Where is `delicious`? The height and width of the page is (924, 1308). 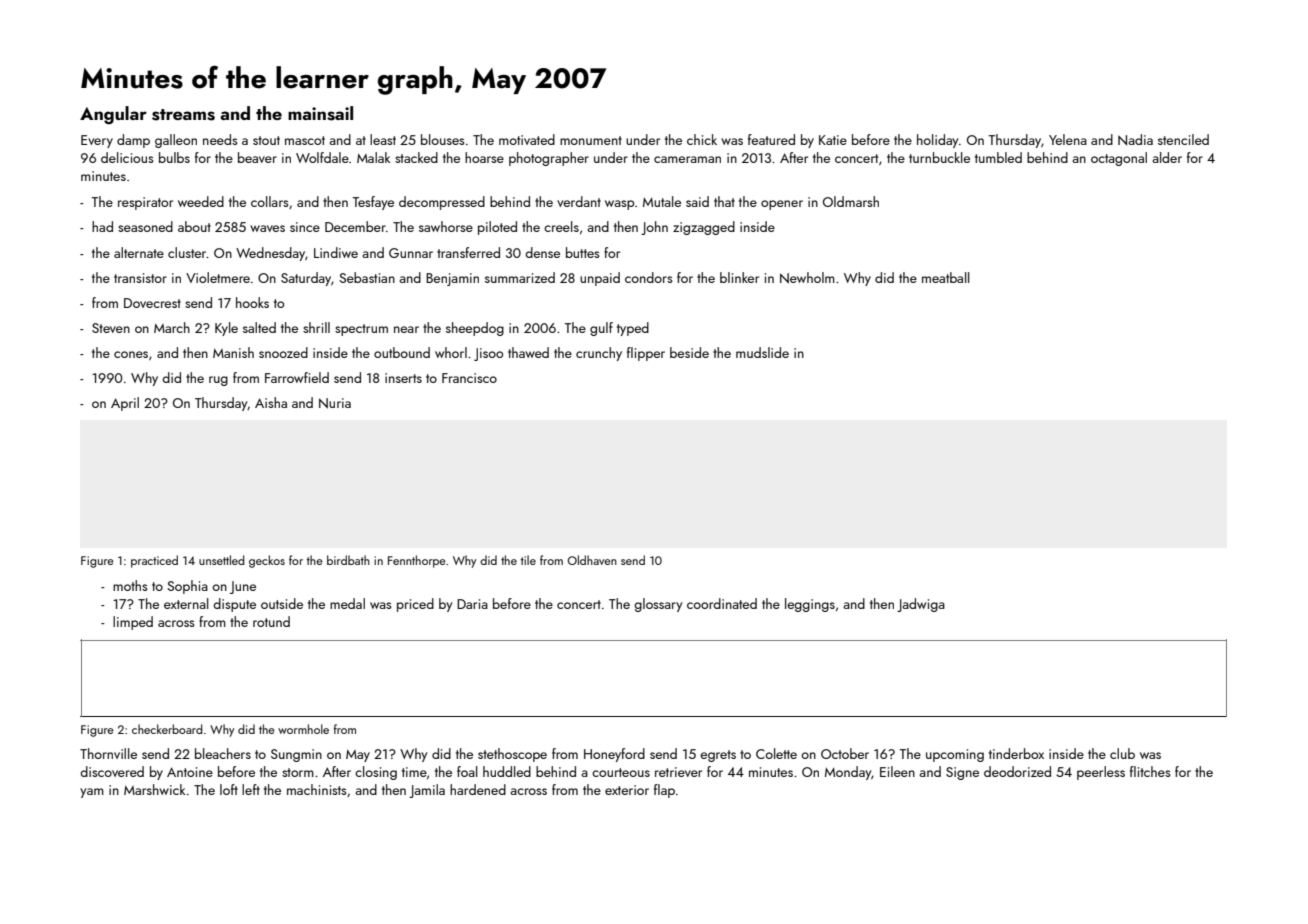 delicious is located at coordinates (127, 157).
